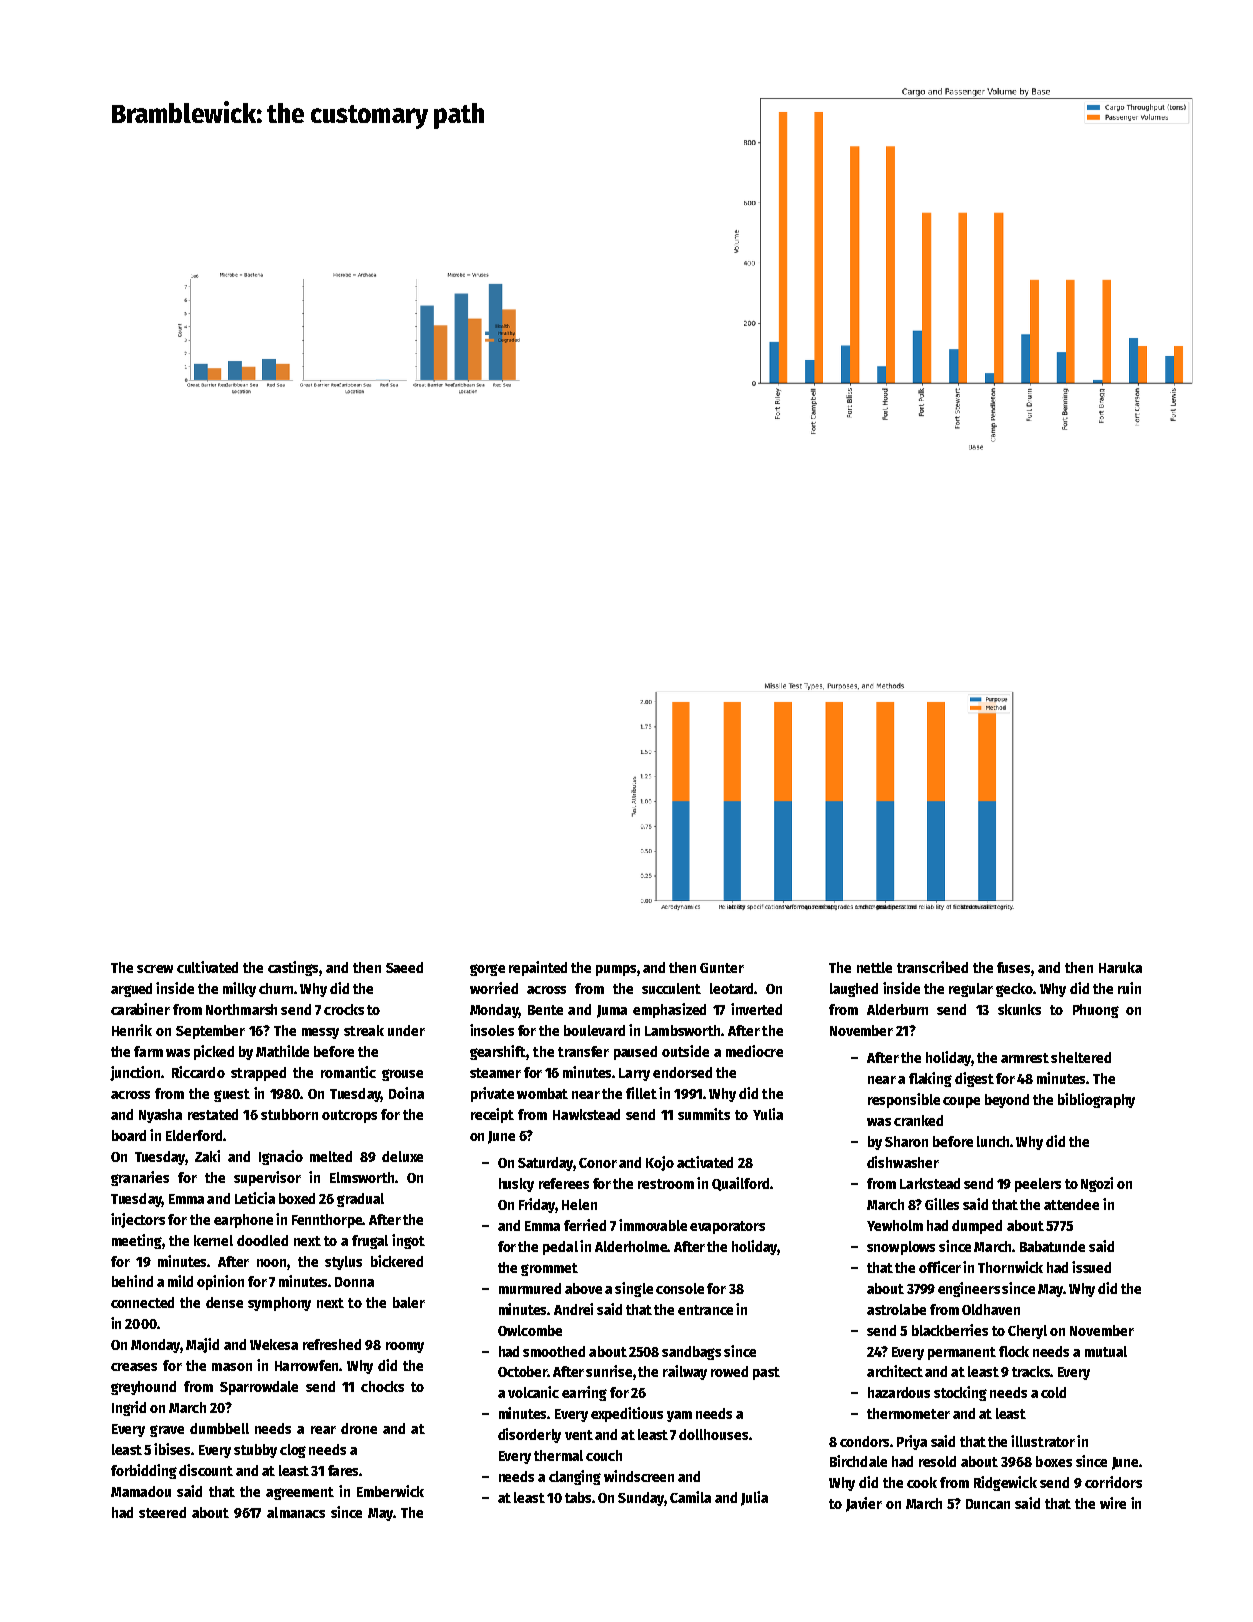 The height and width of the screenshot is (1622, 1253). What do you see at coordinates (598, 1163) in the screenshot?
I see `Conor` at bounding box center [598, 1163].
